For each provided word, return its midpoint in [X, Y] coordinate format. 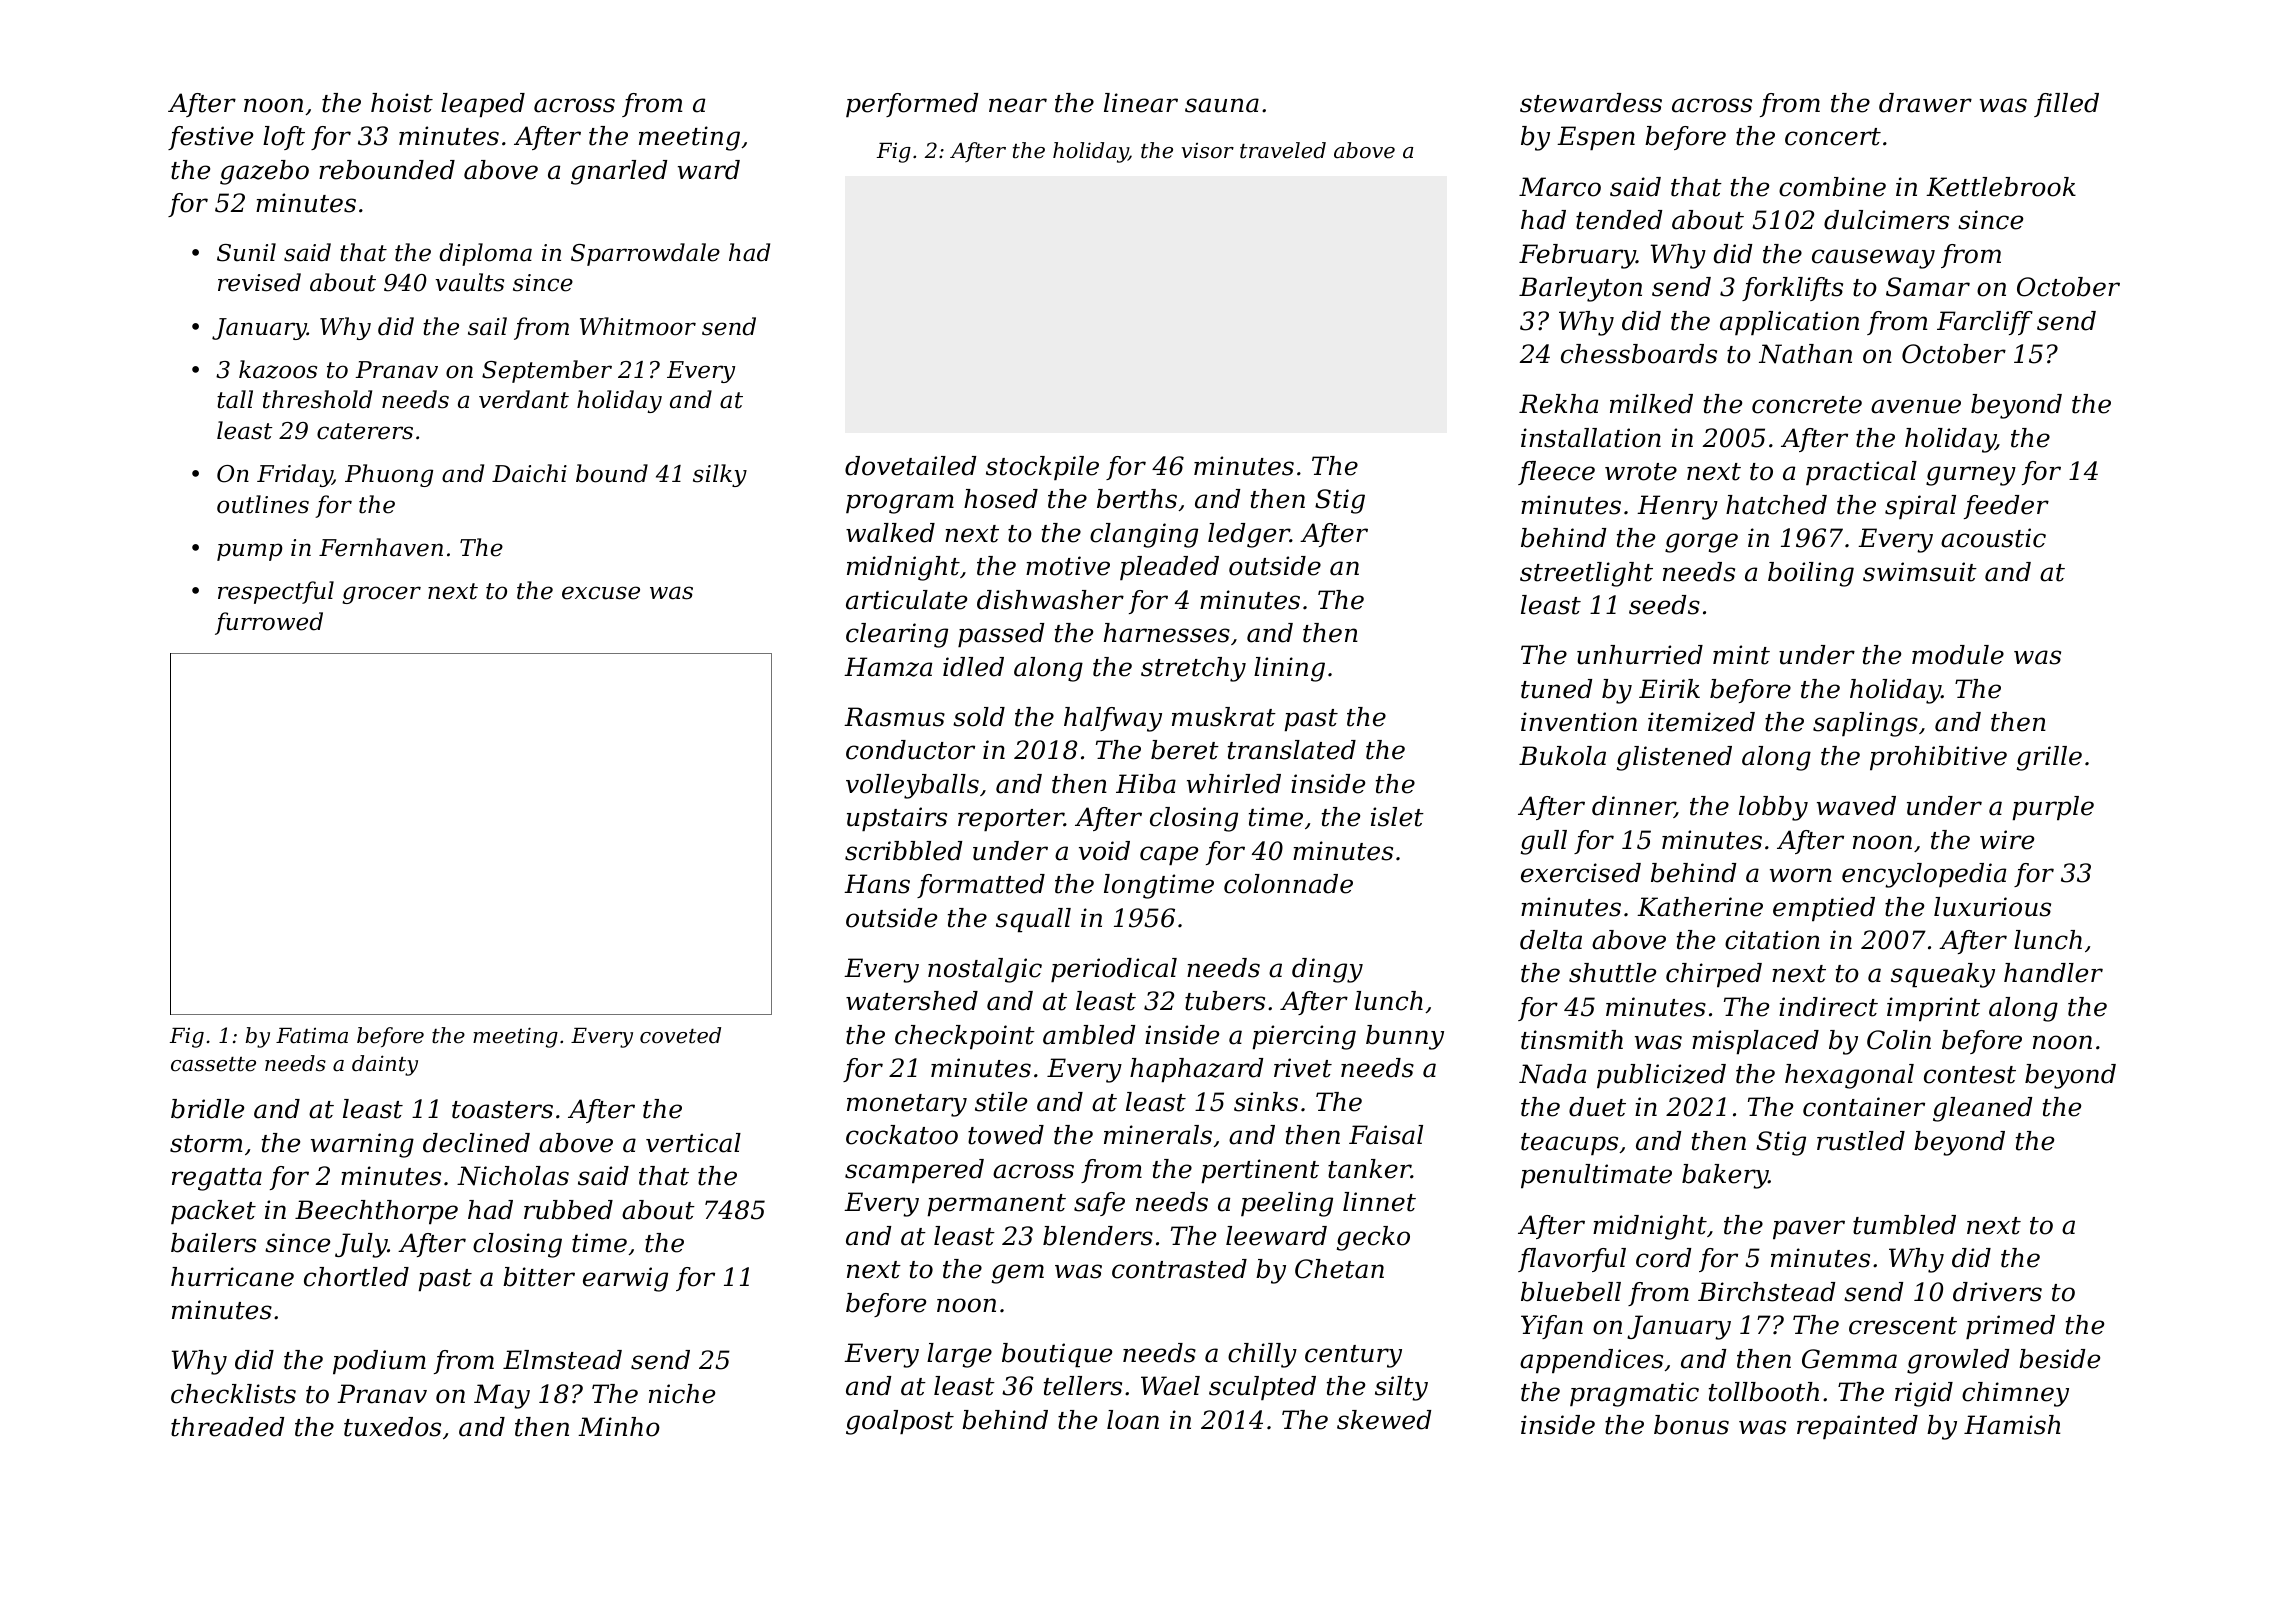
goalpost [900, 1422]
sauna [1222, 105]
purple [2053, 808]
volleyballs [912, 786]
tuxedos [392, 1427]
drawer [1925, 103]
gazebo [264, 172]
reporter [1011, 820]
